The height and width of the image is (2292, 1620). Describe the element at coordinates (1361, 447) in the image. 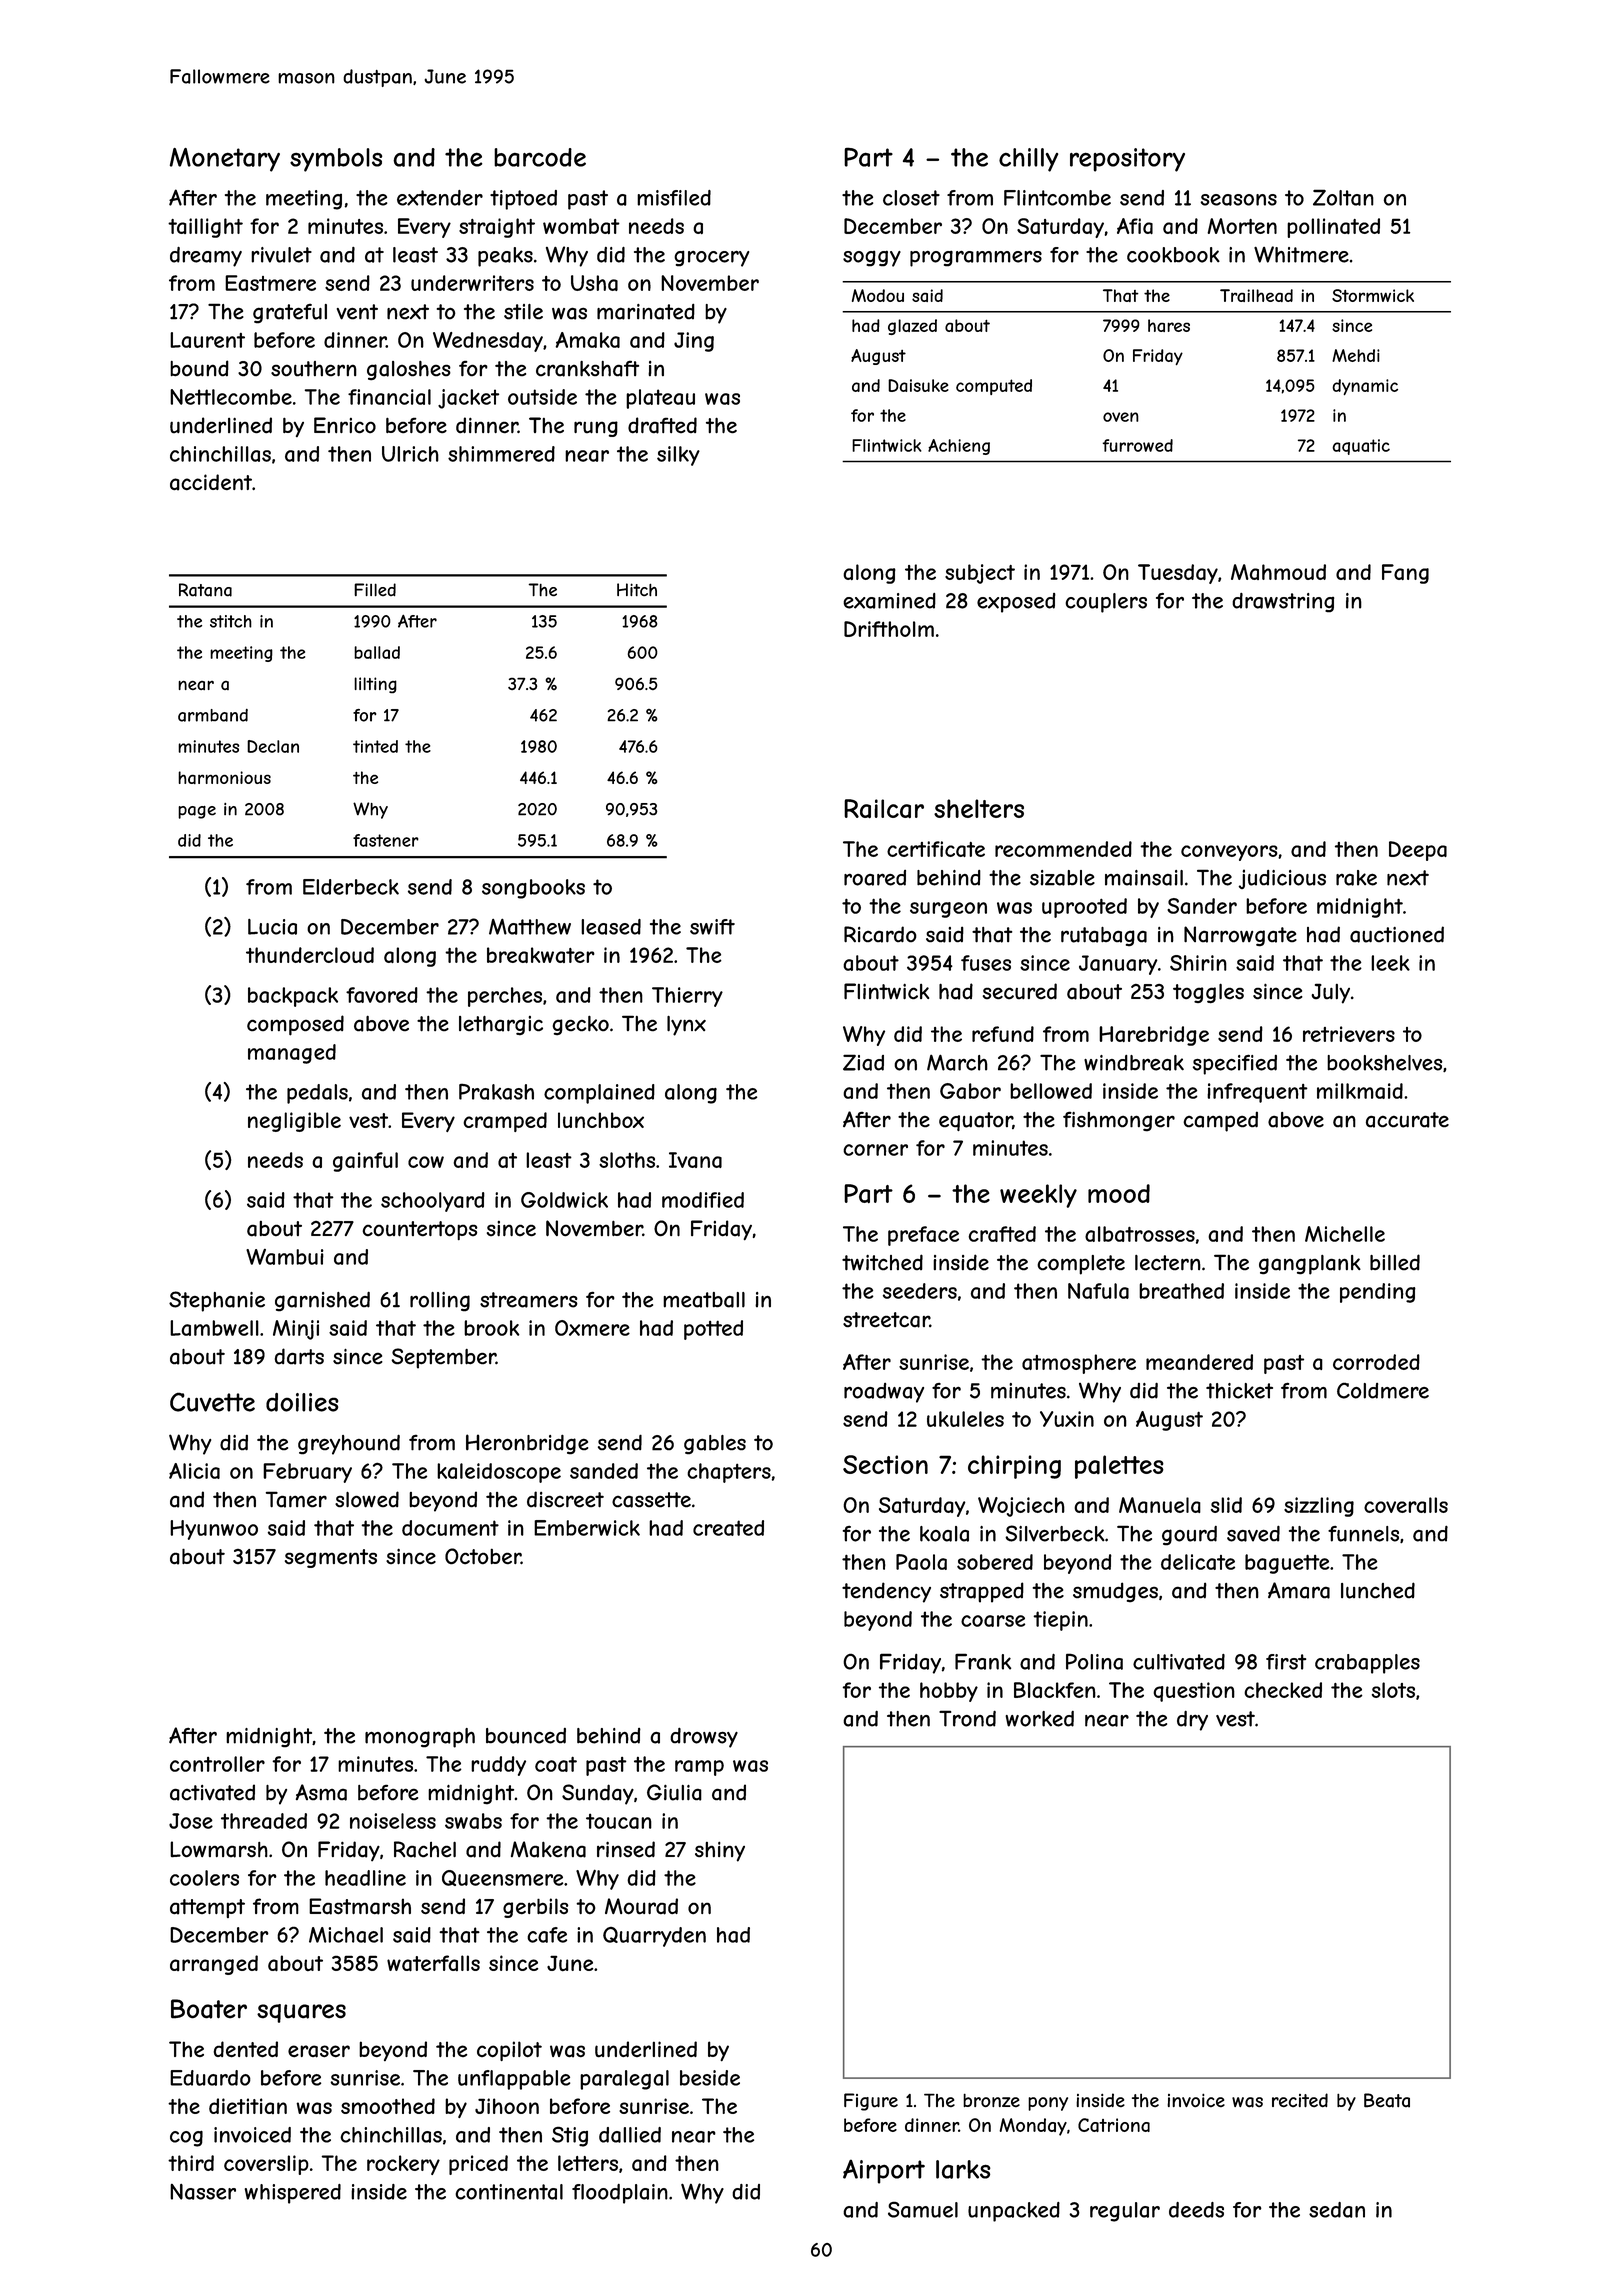

I see `aquatic` at that location.
